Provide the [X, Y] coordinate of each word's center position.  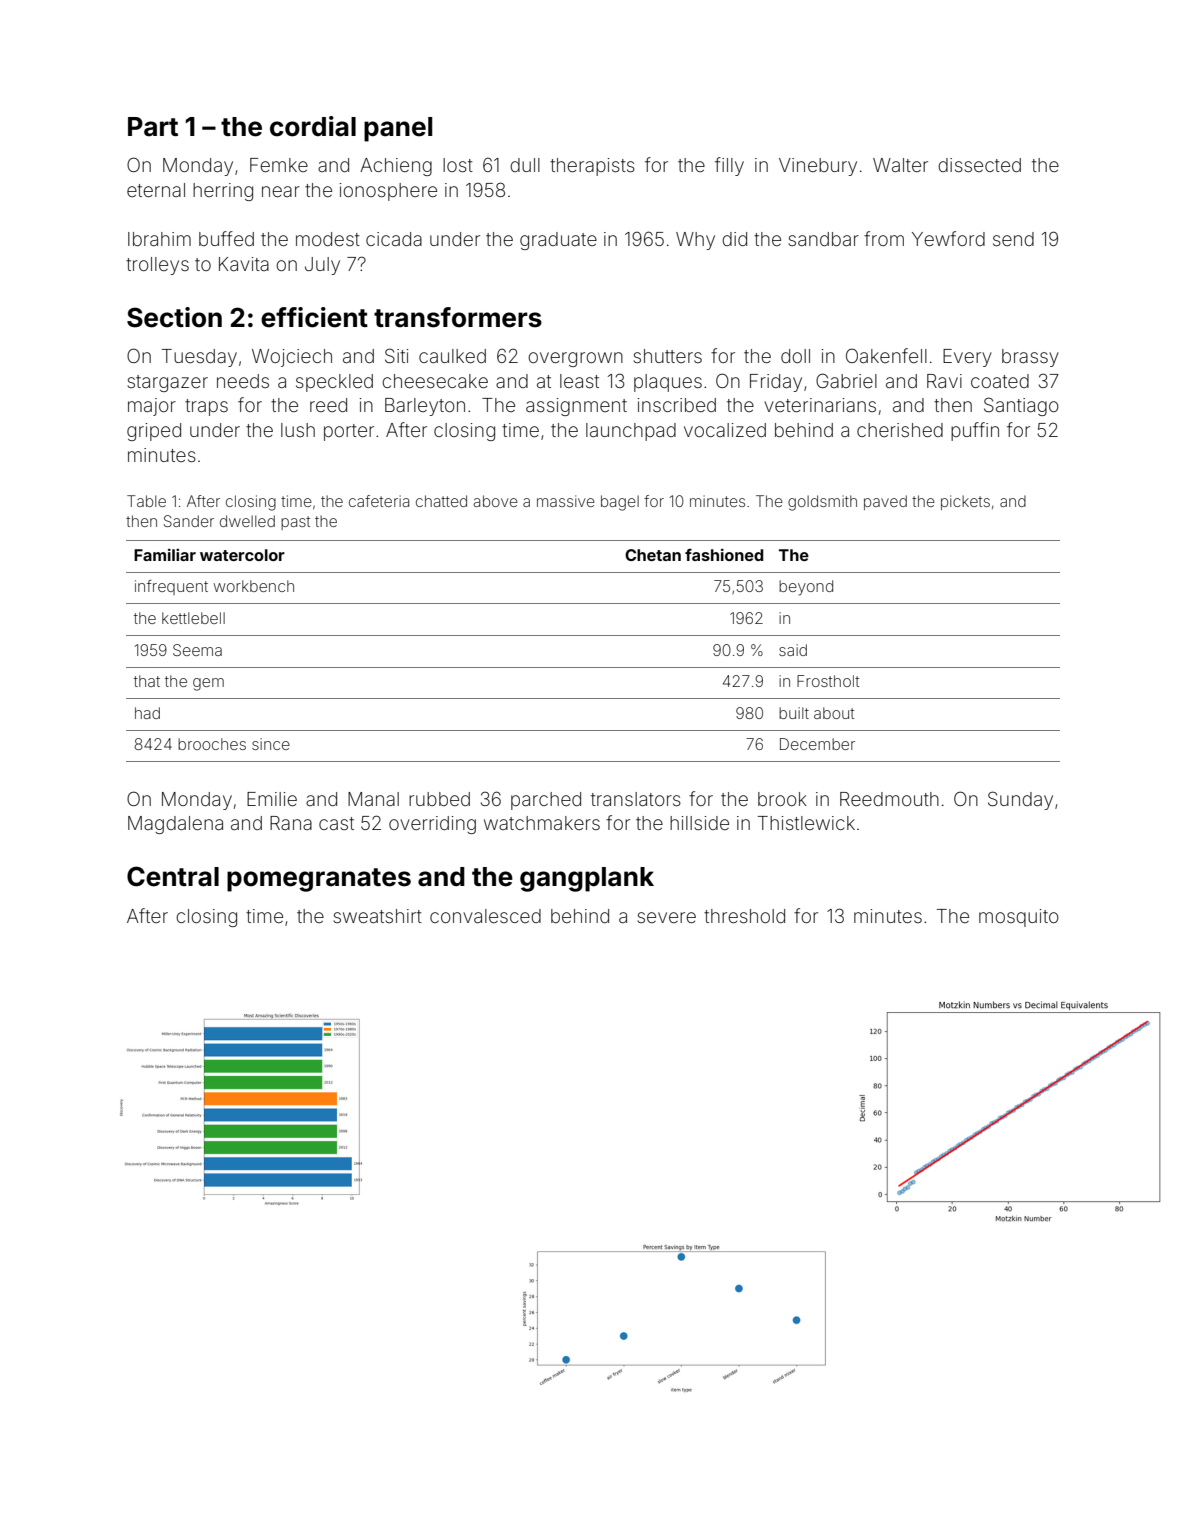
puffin [975, 431]
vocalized [725, 430]
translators [636, 799]
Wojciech [292, 358]
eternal [156, 190]
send [1013, 239]
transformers [458, 317]
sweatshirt [378, 916]
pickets [965, 502]
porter [349, 432]
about [834, 713]
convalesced [485, 916]
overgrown [575, 359]
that [147, 681]
